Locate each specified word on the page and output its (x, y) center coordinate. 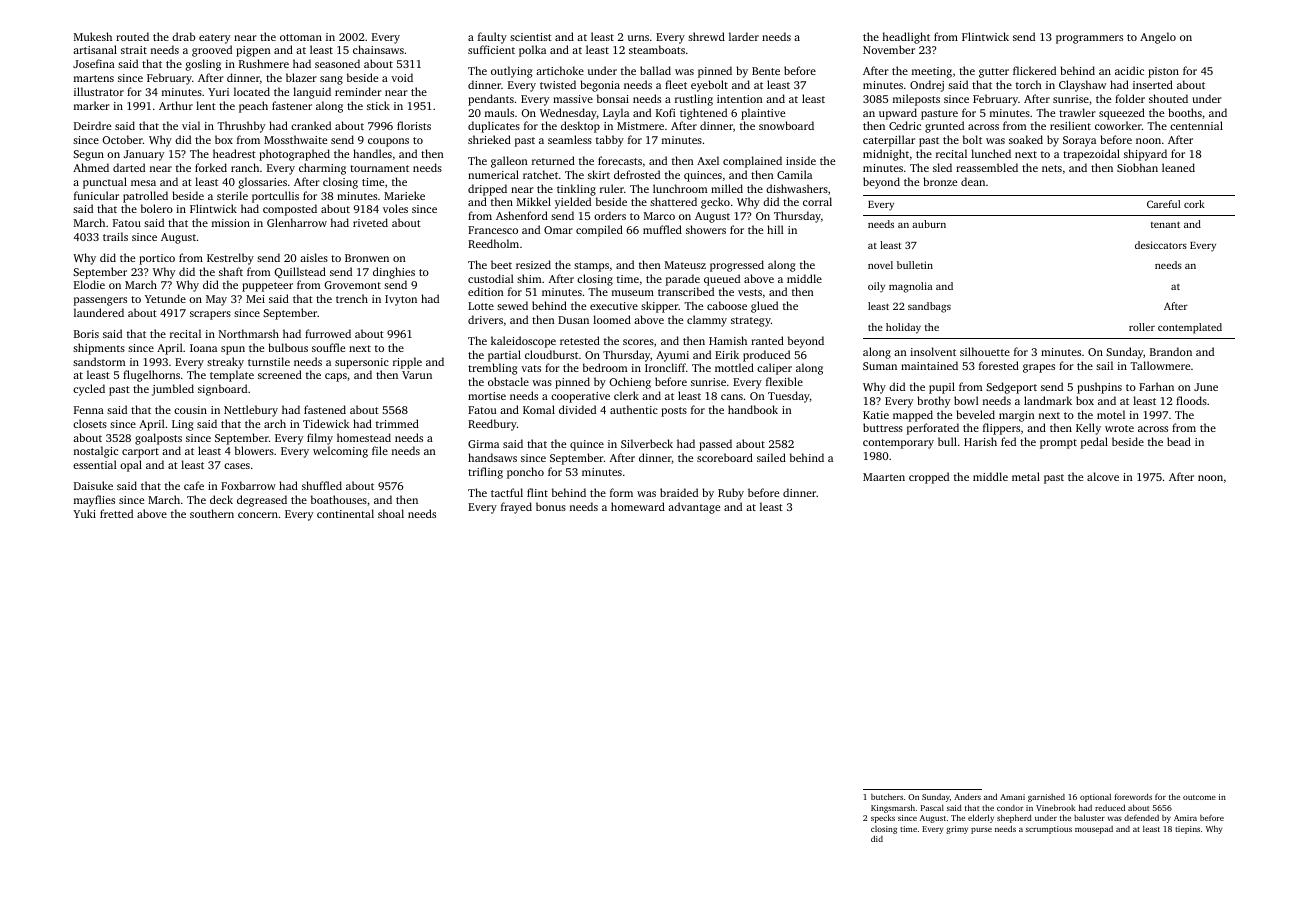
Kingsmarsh (893, 808)
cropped (929, 478)
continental (345, 513)
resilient (1070, 125)
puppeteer (267, 287)
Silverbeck (647, 443)
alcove (1103, 476)
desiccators (1161, 245)
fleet (676, 84)
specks (883, 818)
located (252, 91)
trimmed (397, 423)
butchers (887, 796)
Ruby (731, 494)
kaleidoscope (523, 342)
